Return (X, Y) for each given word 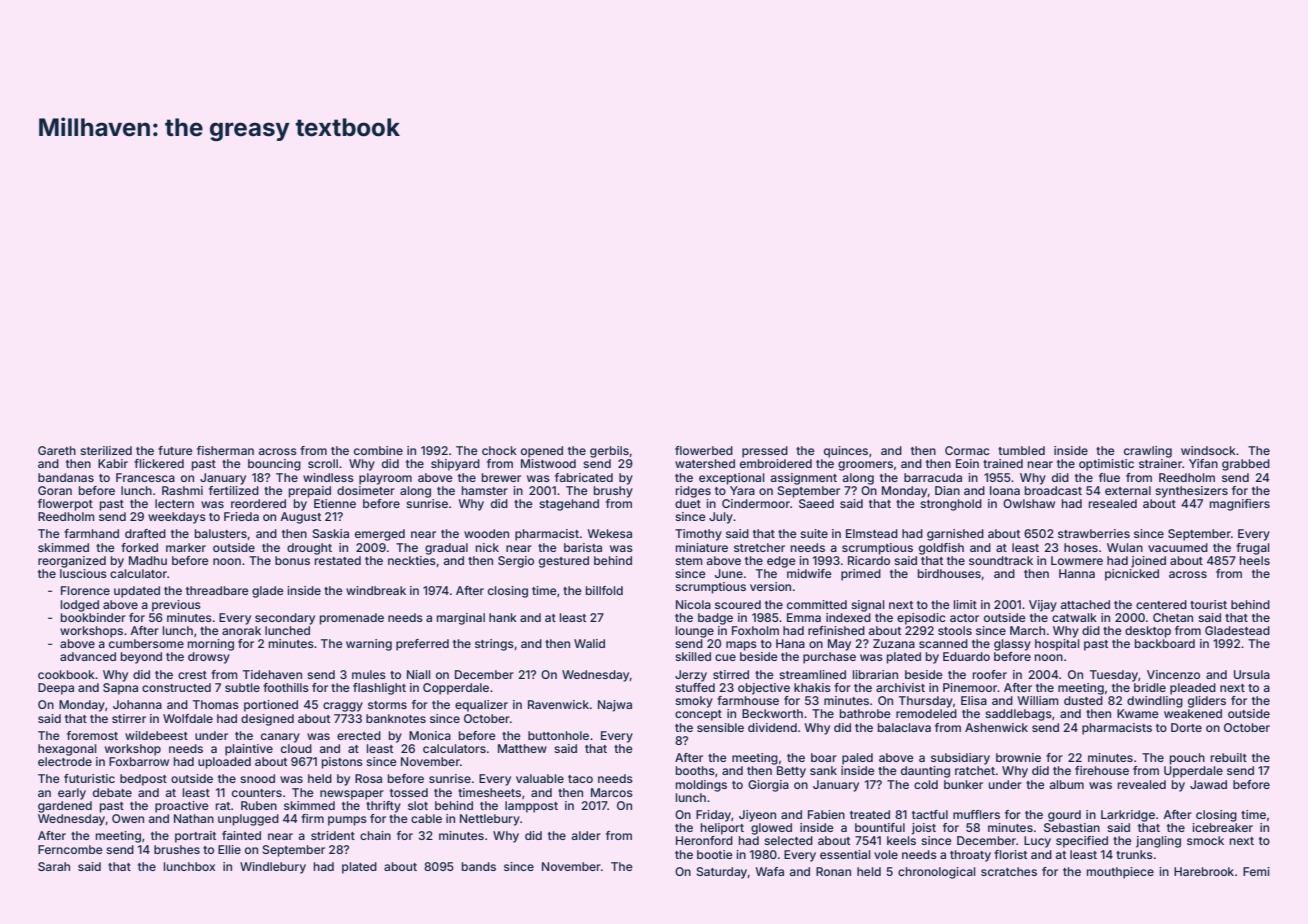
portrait (195, 837)
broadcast (1053, 490)
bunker (963, 784)
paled (857, 759)
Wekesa (609, 533)
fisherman (225, 450)
